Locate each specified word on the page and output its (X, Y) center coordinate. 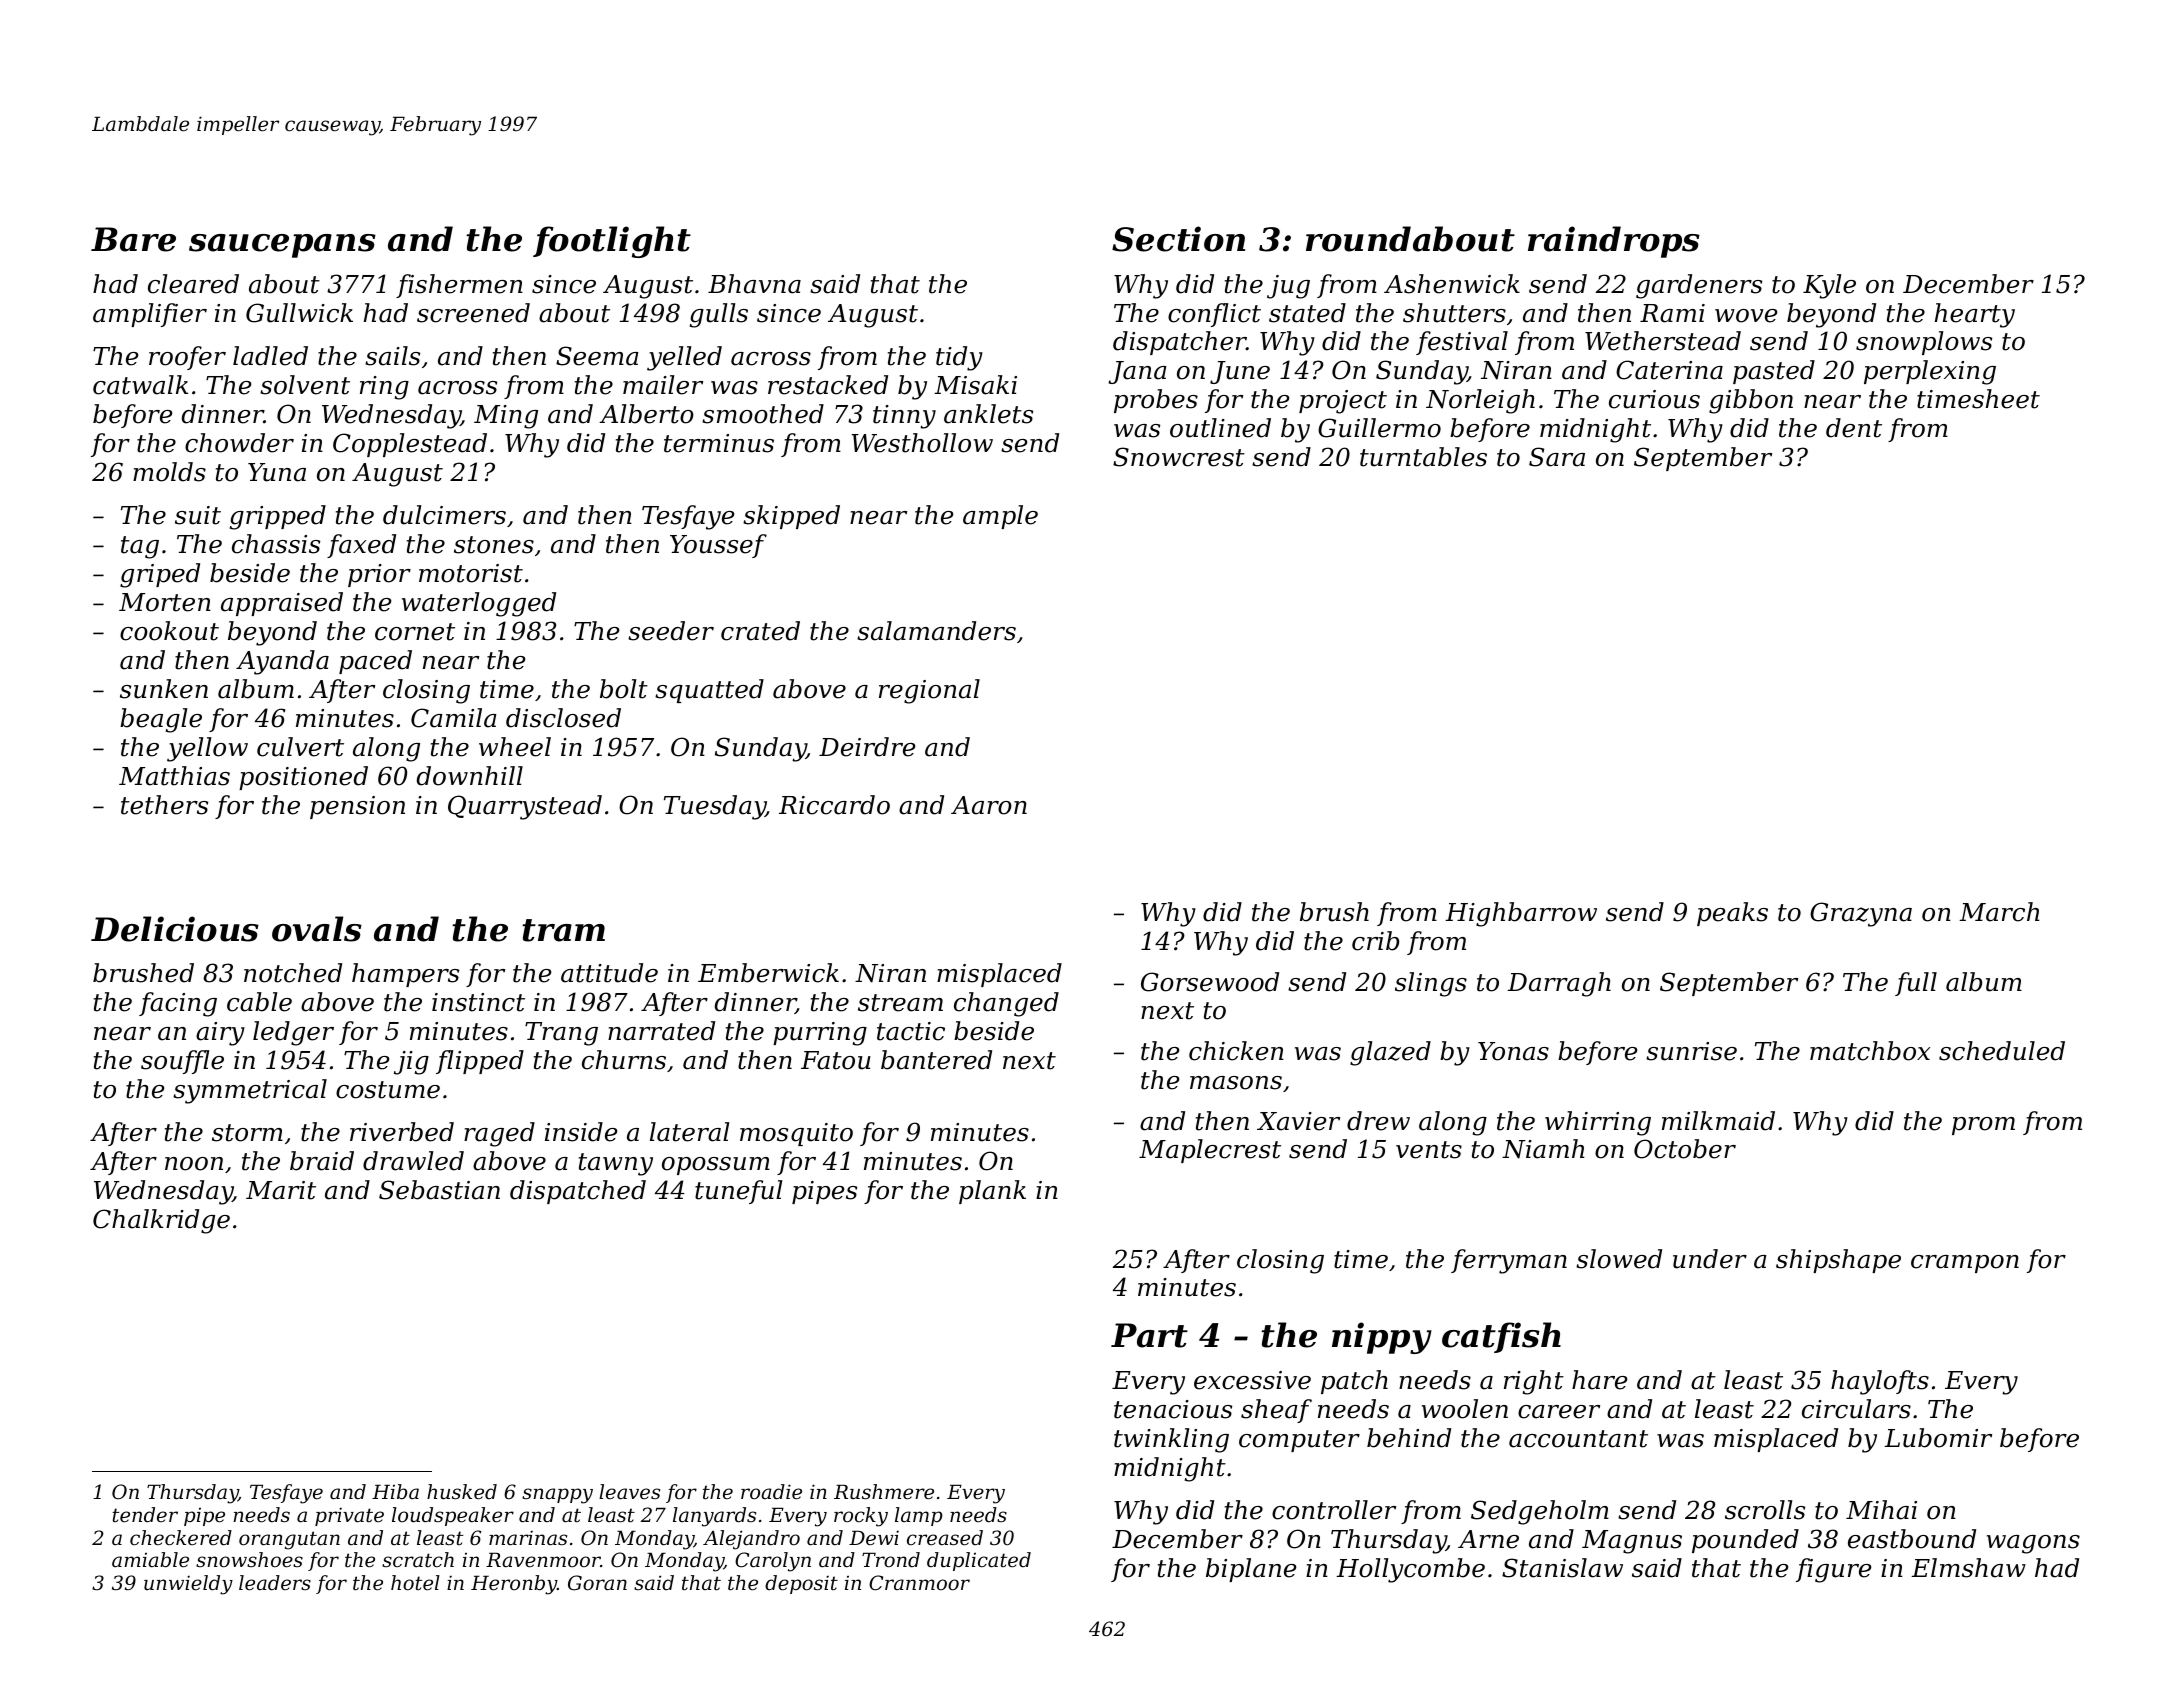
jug (1288, 287)
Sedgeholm (1540, 1512)
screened (473, 313)
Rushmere (884, 1492)
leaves (629, 1492)
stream (900, 1003)
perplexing (1930, 372)
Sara (1557, 457)
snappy (557, 1496)
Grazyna (1861, 914)
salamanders (936, 631)
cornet (415, 632)
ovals (317, 929)
